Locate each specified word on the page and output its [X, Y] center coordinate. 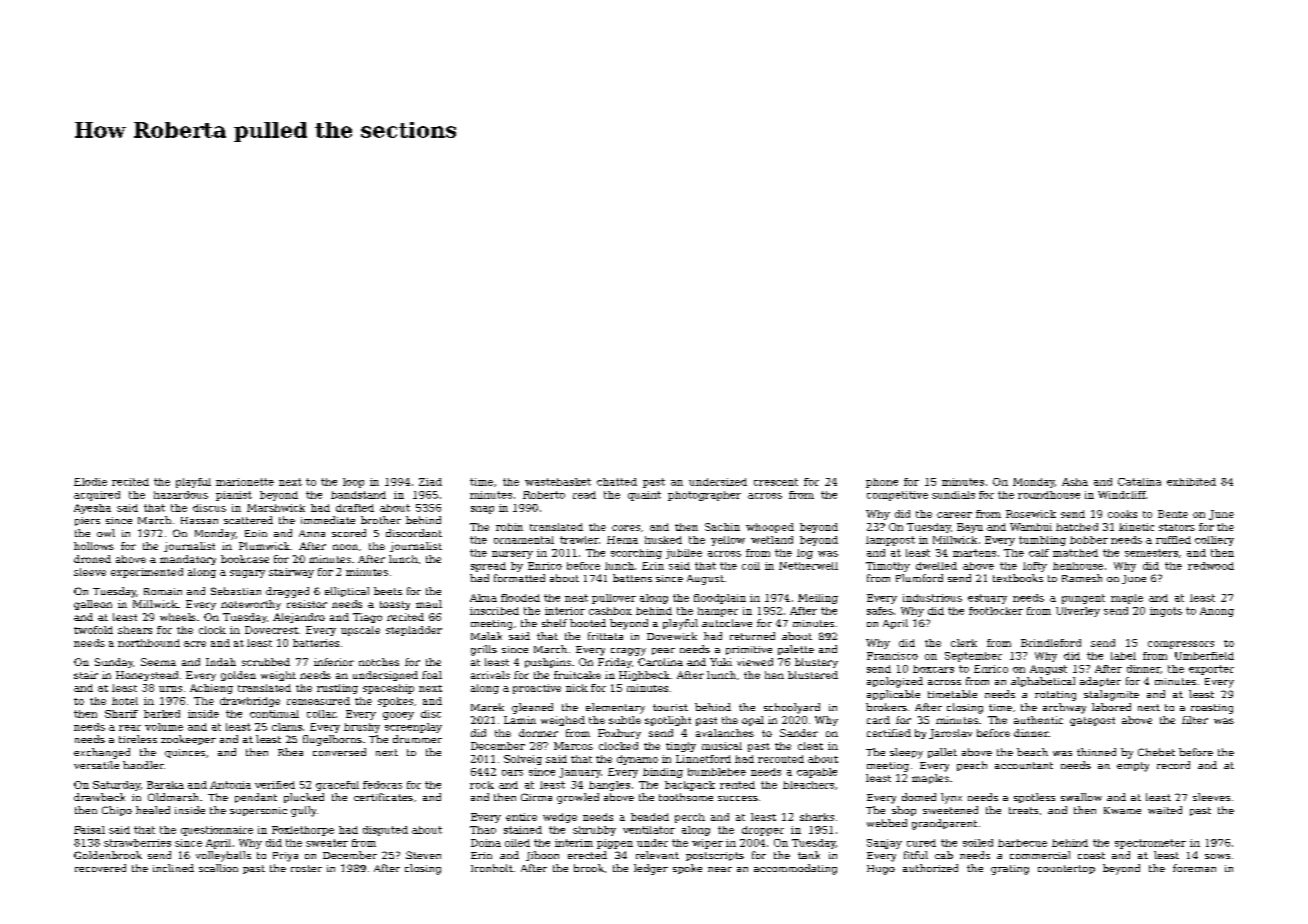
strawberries [137, 843]
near [720, 869]
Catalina [1139, 482]
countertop [1066, 869]
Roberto [544, 495]
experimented [147, 573]
